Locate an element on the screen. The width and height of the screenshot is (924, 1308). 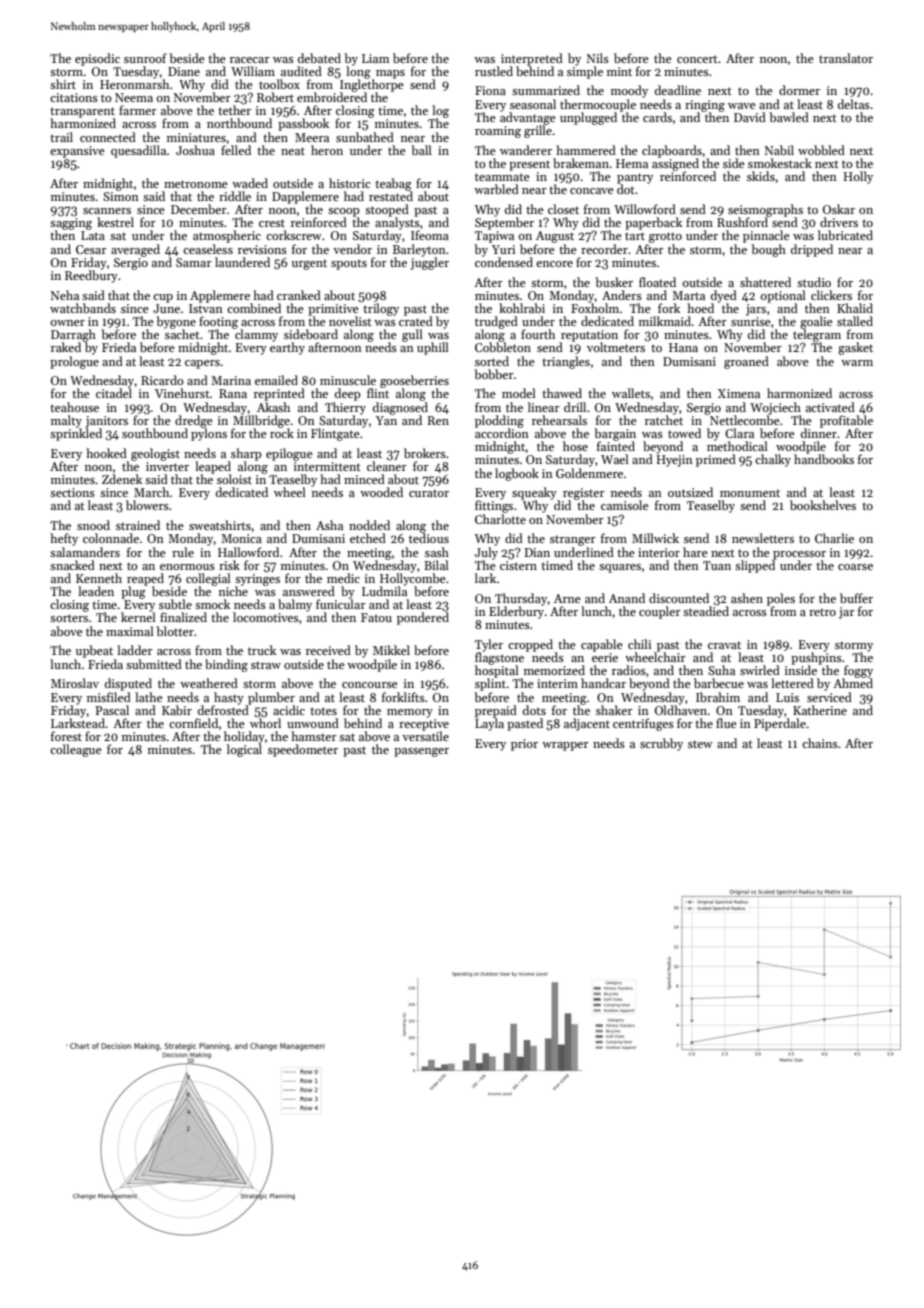
Tyler is located at coordinates (489, 645).
